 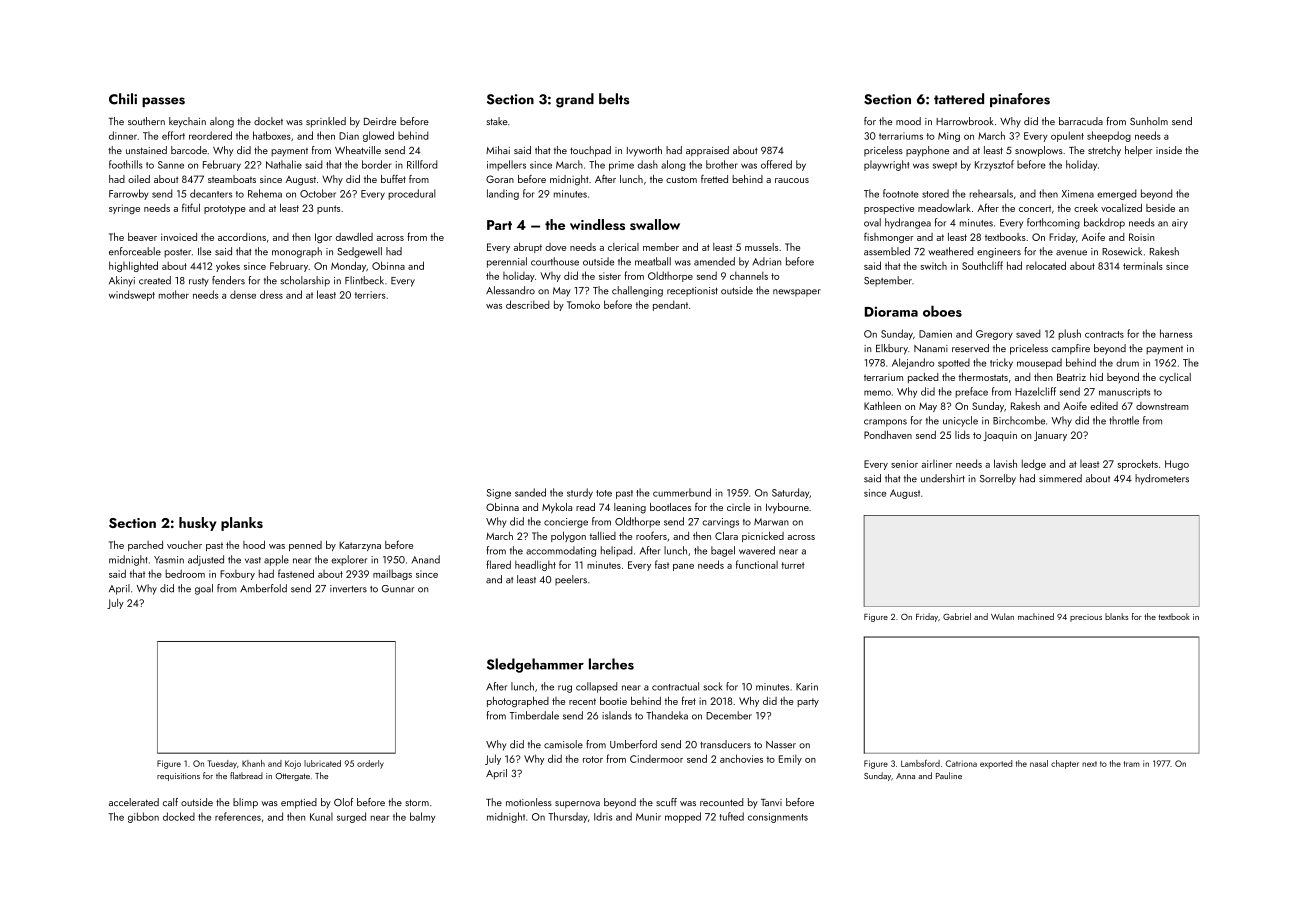 What do you see at coordinates (611, 664) in the screenshot?
I see `larches` at bounding box center [611, 664].
